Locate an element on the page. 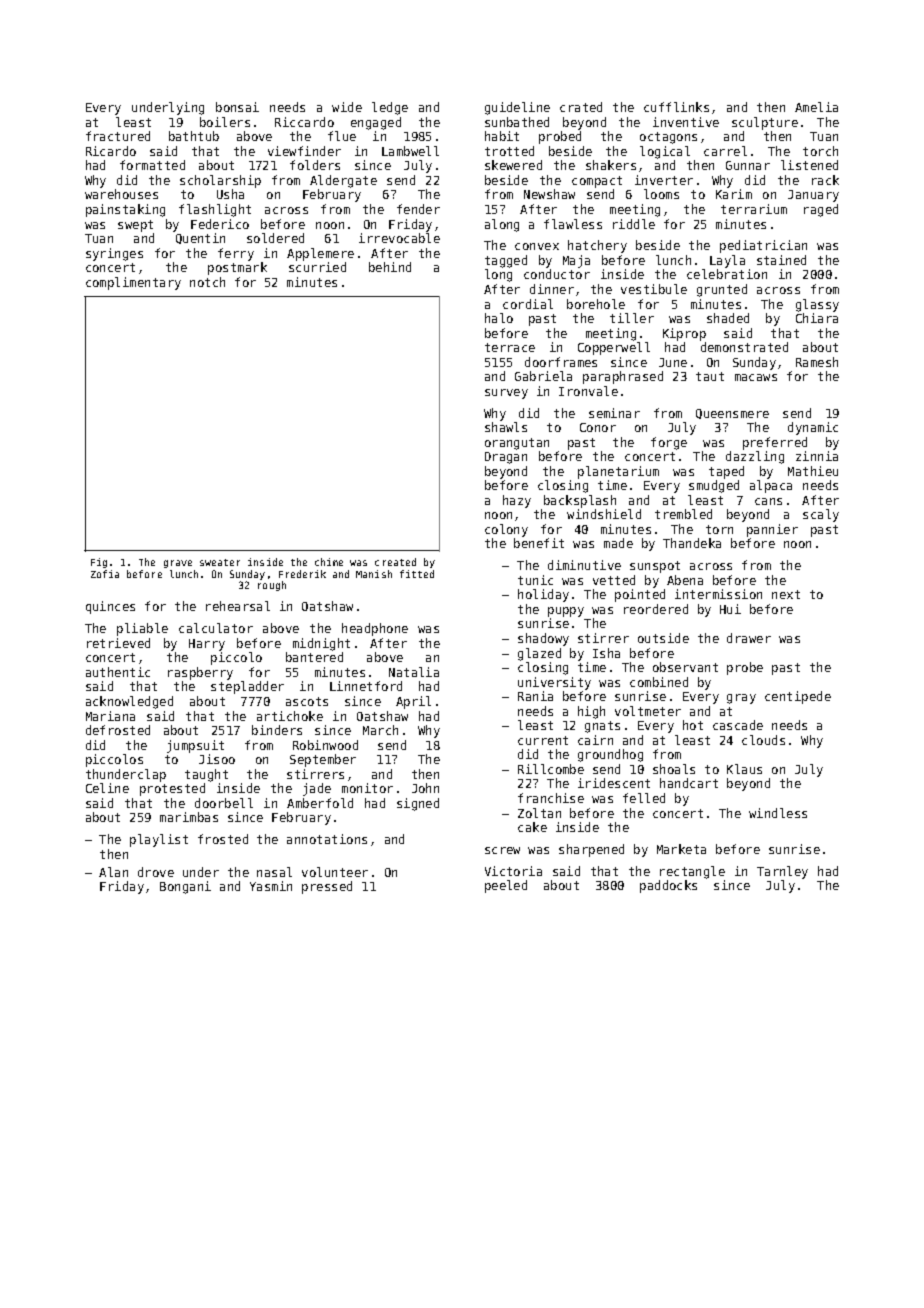 This document has width=924, height=1308. protested is located at coordinates (172, 789).
